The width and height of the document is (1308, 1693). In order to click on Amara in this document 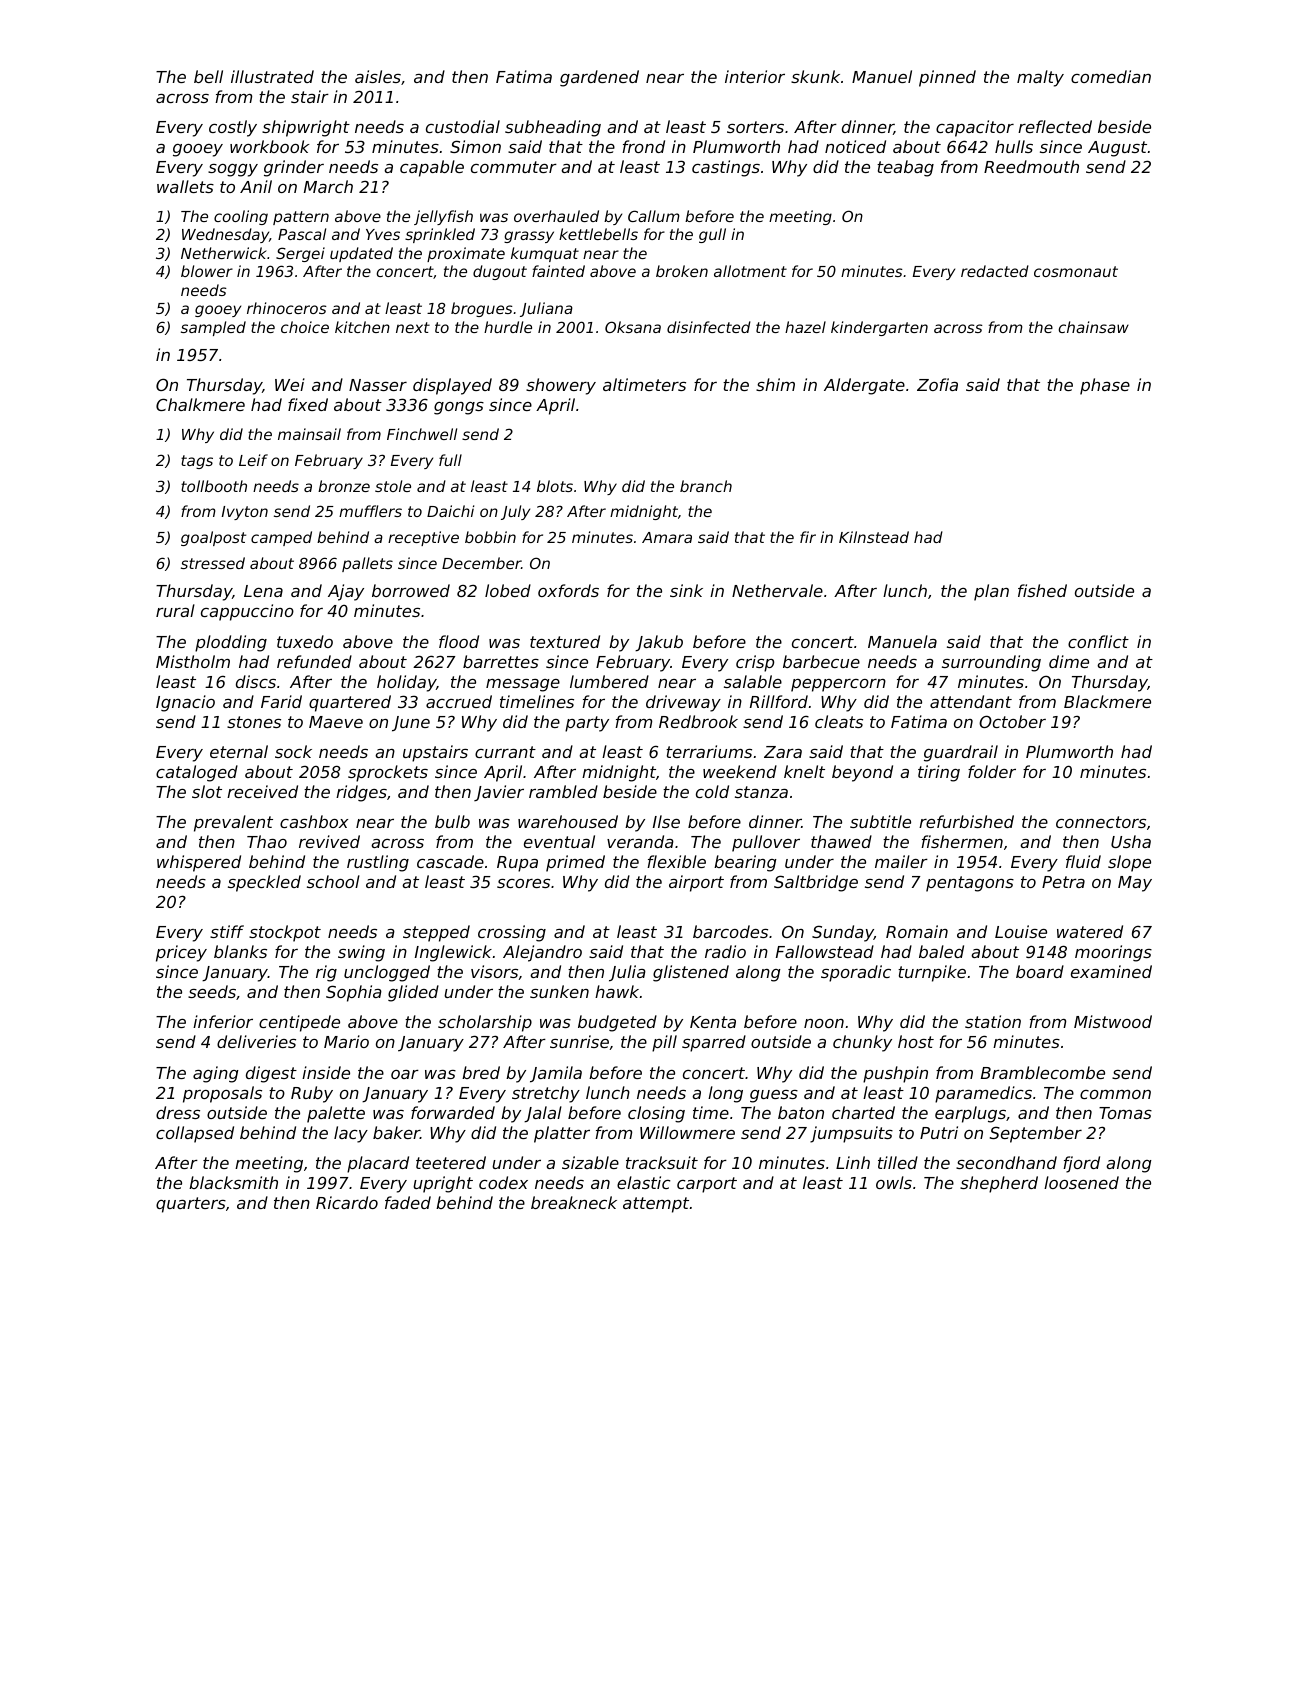, I will do `click(667, 537)`.
